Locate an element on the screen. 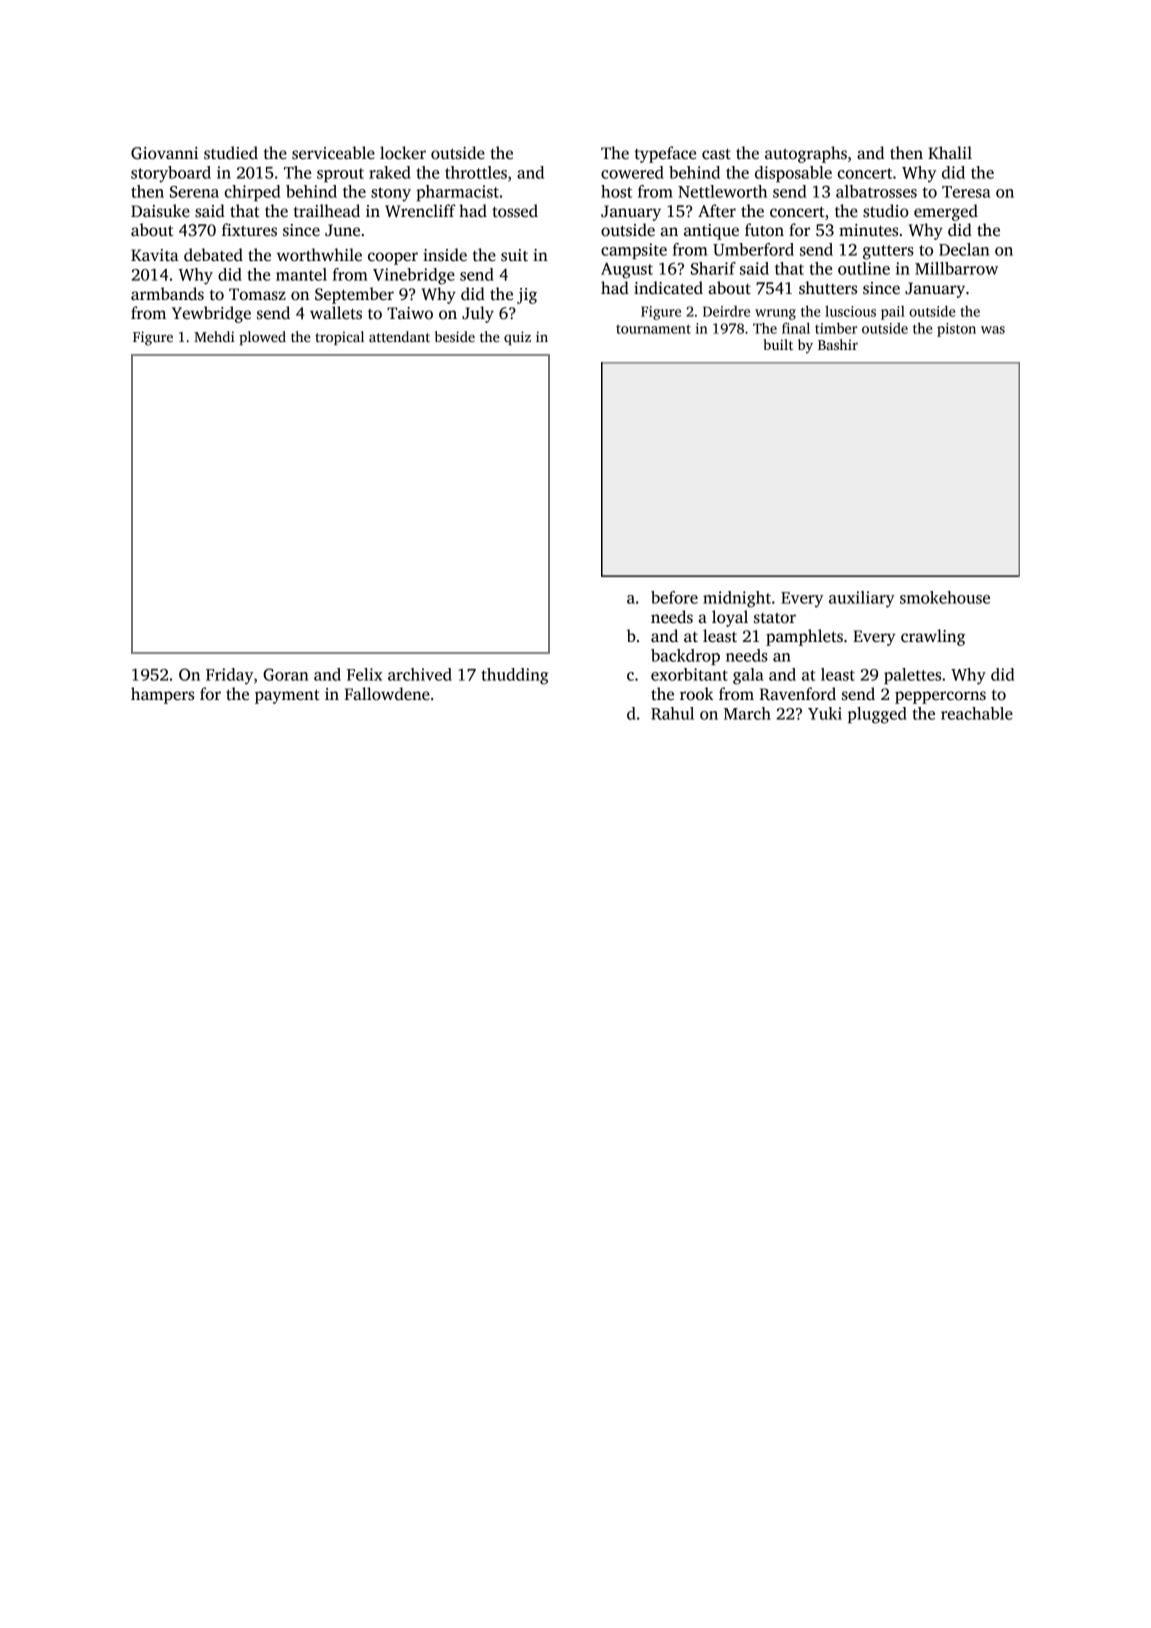 This screenshot has width=1151, height=1628. before is located at coordinates (674, 597).
